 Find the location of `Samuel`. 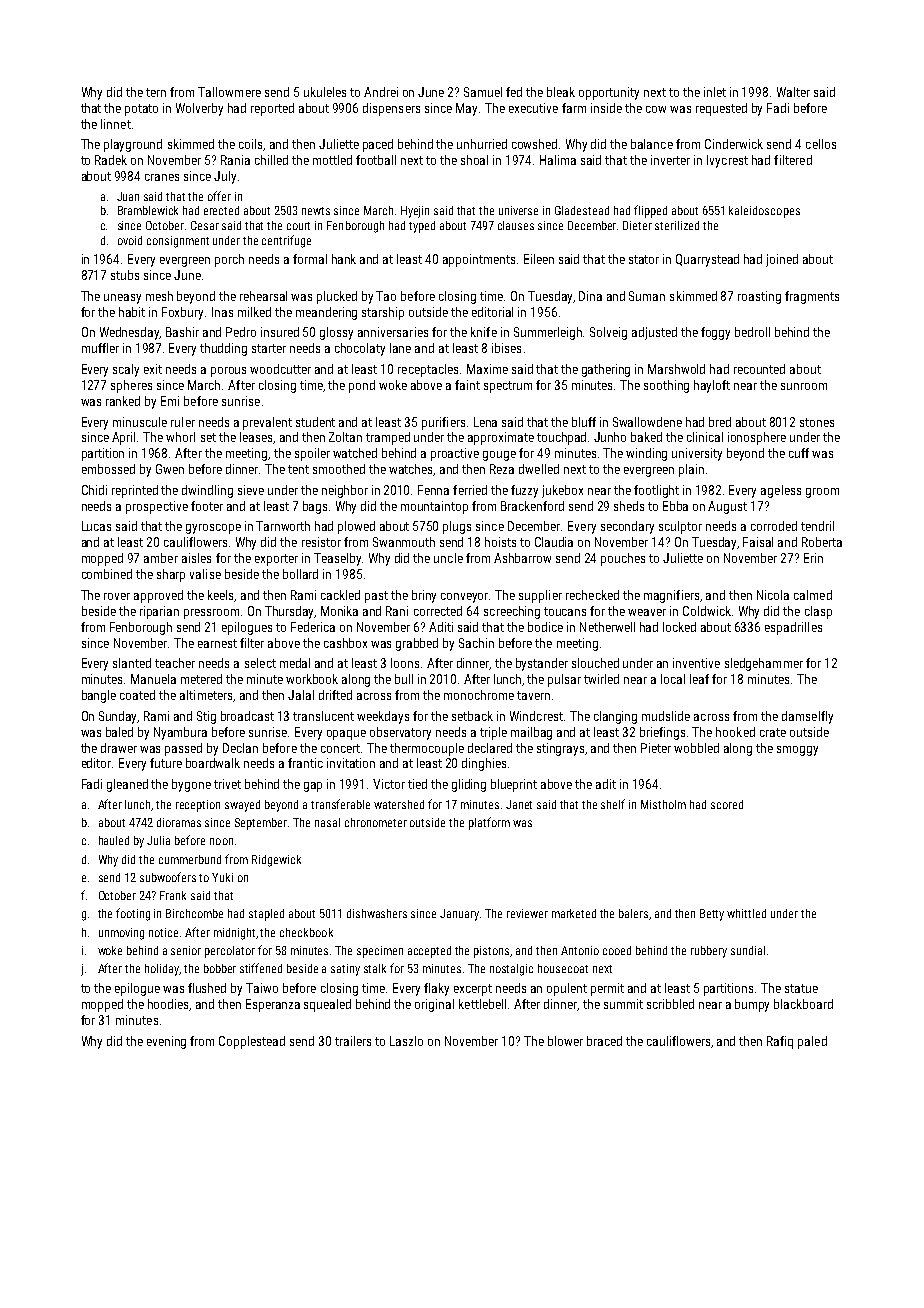

Samuel is located at coordinates (483, 92).
